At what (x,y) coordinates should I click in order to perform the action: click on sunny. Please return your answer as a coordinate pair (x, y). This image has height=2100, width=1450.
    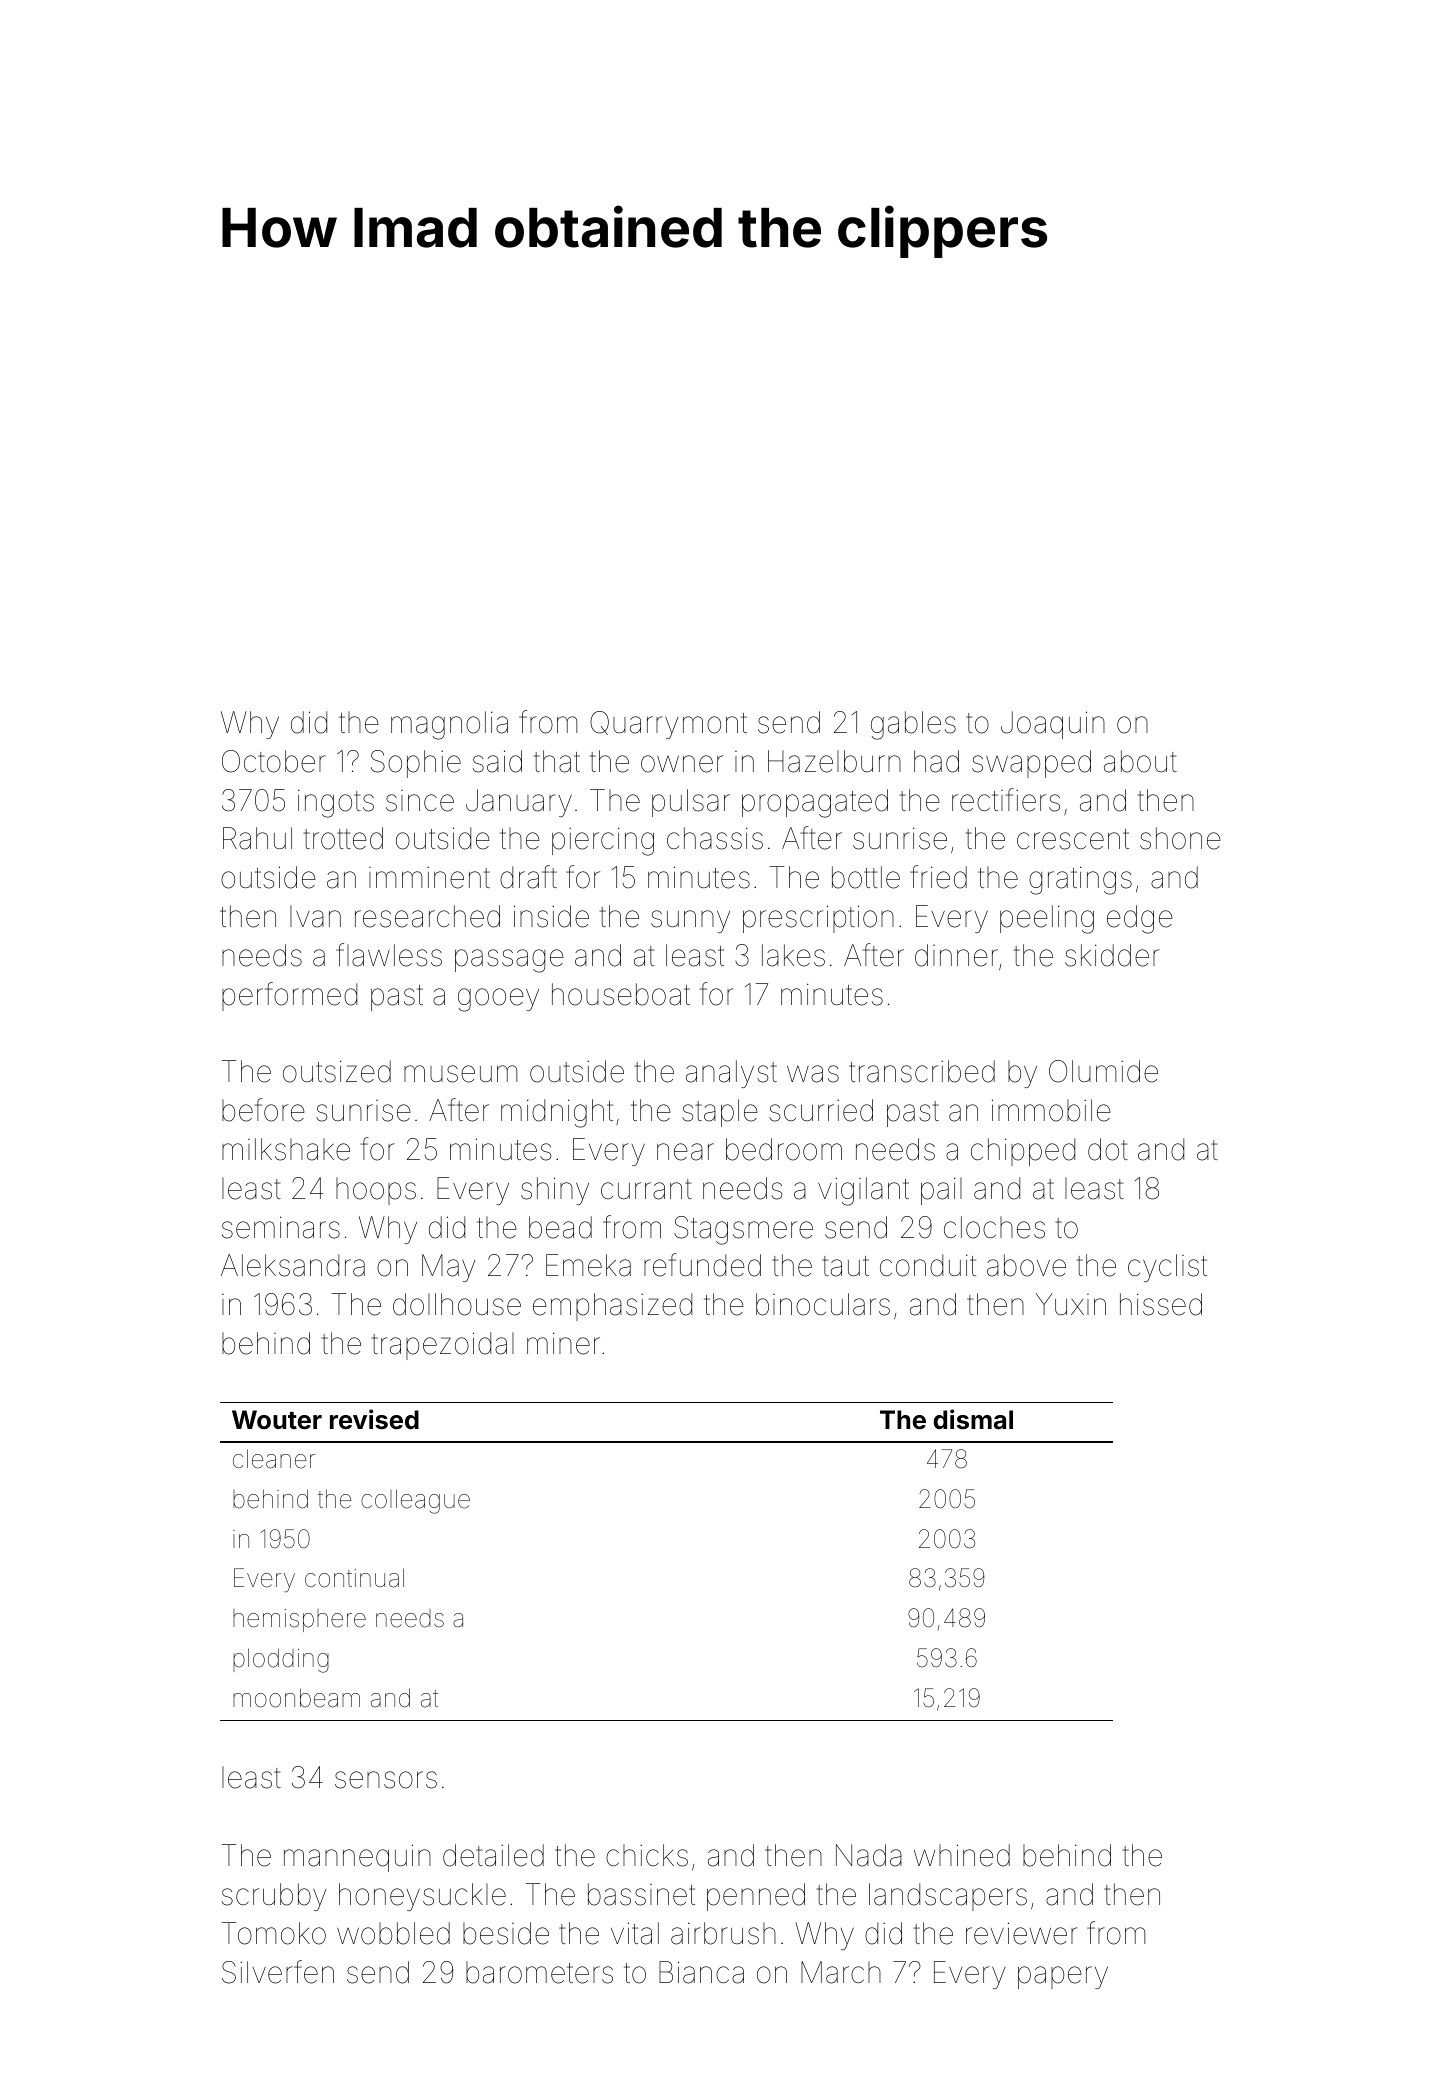
    Looking at the image, I should click on (690, 921).
